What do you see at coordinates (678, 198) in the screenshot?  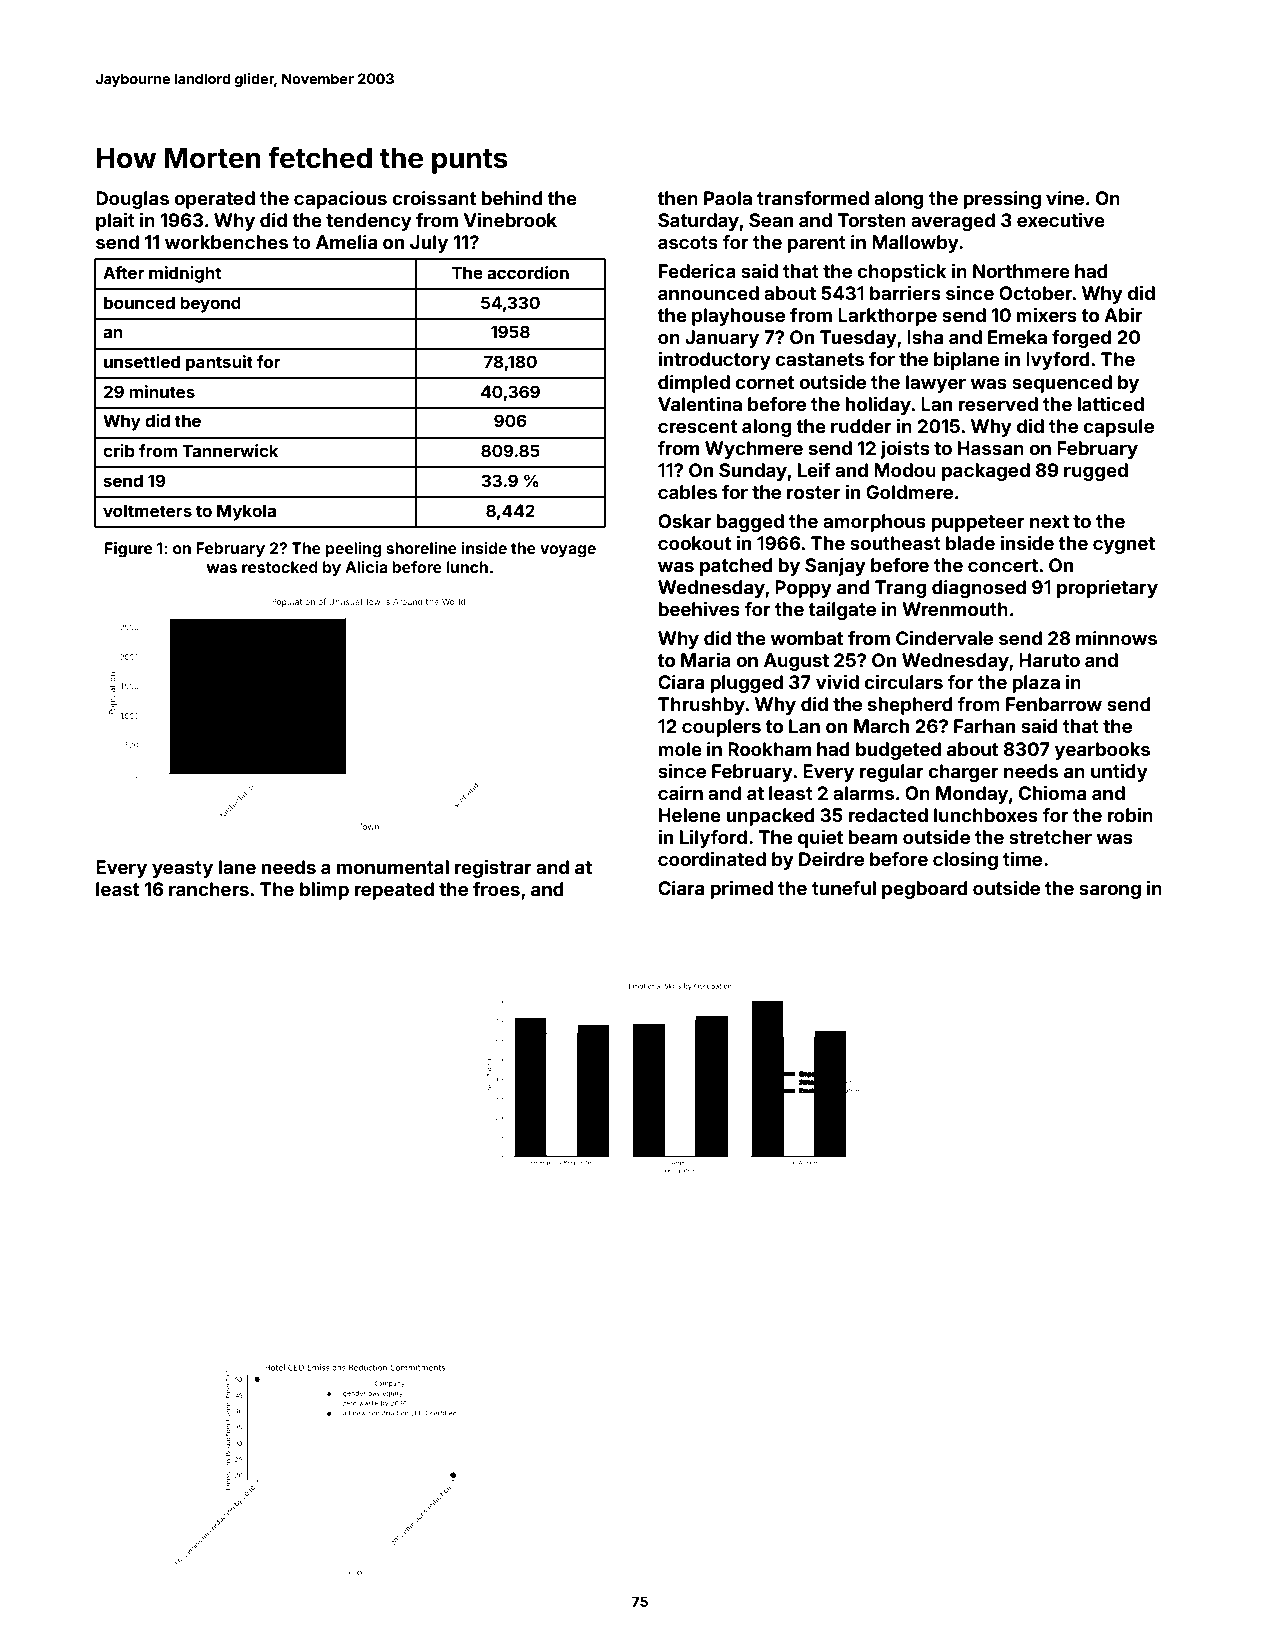 I see `then` at bounding box center [678, 198].
